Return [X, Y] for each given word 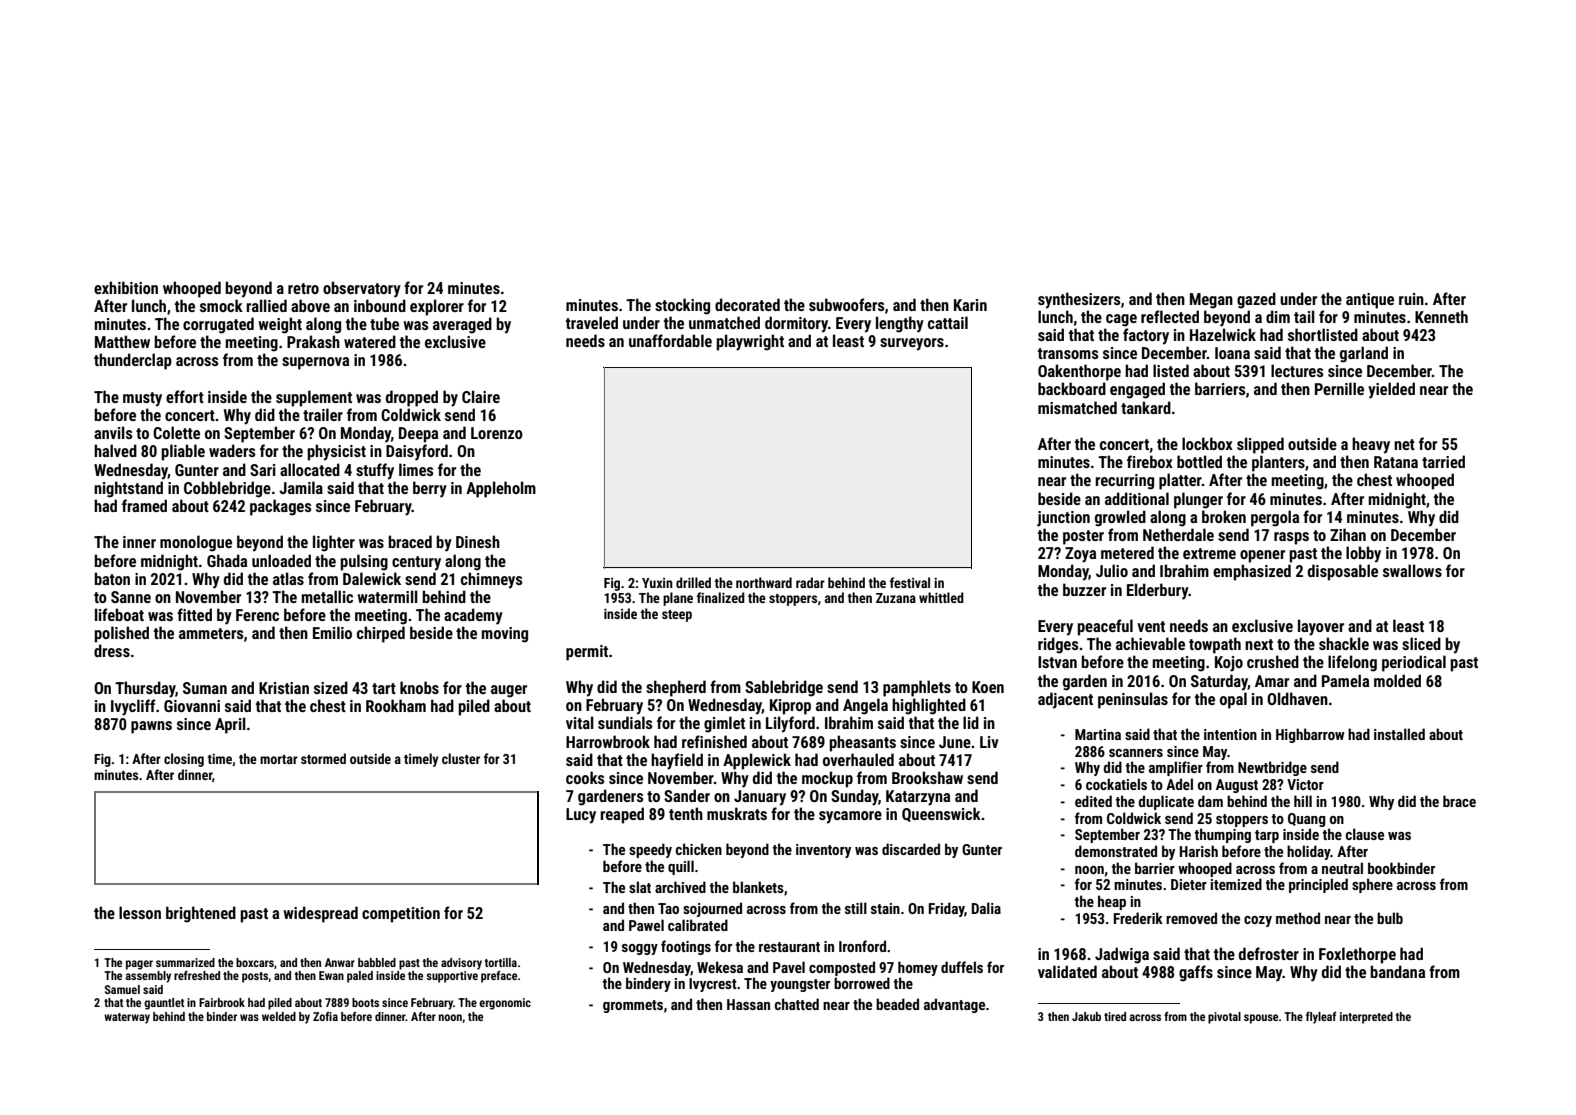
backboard [1072, 388]
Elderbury [1157, 591]
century [416, 563]
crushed [1273, 661]
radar [810, 582]
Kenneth [1441, 316]
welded [279, 1016]
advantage [954, 1005]
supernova [315, 363]
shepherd [676, 688]
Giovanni [192, 706]
